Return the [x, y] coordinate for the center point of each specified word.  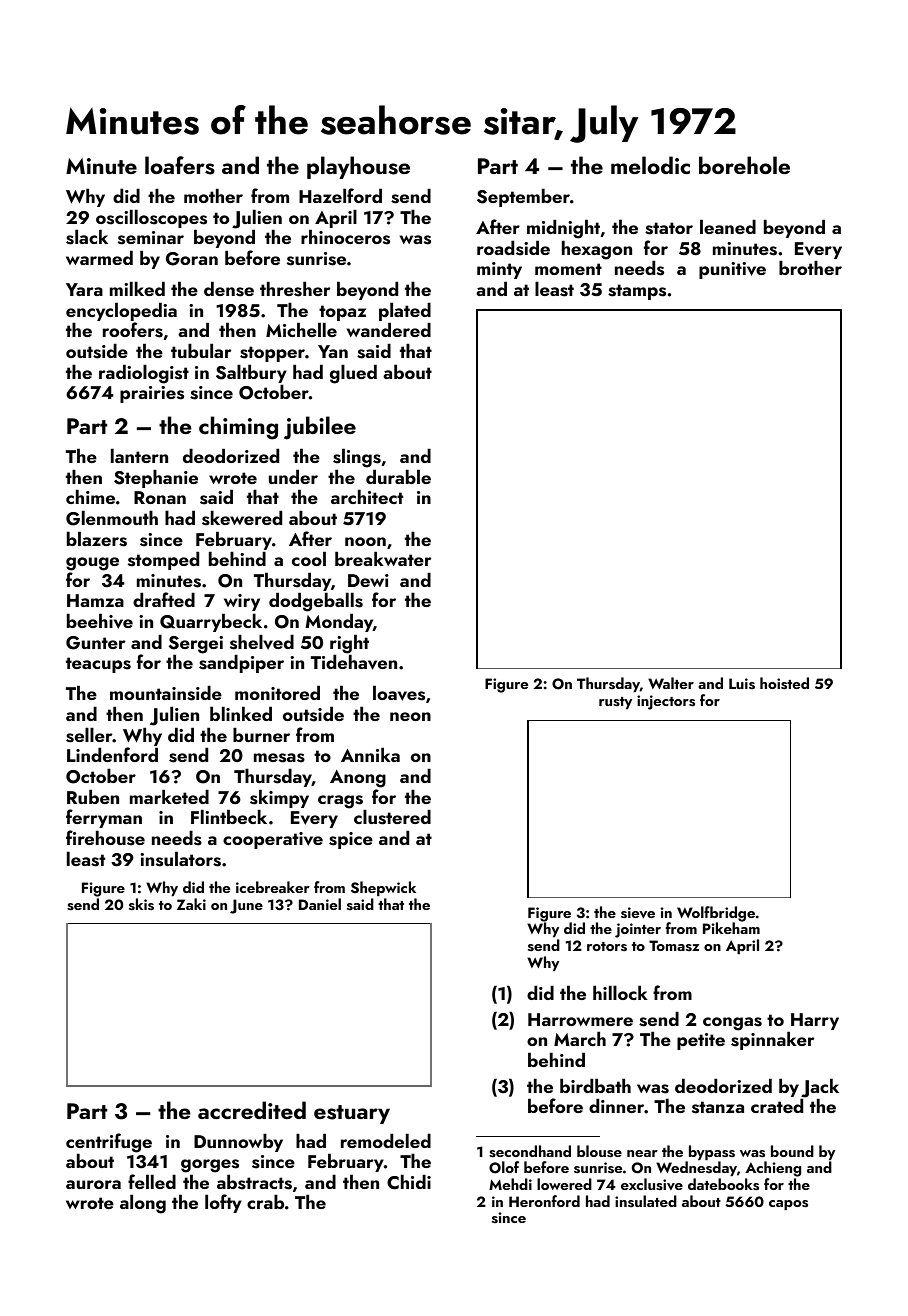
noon [365, 541]
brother [810, 267]
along [143, 1204]
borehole [744, 165]
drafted [164, 599]
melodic [650, 165]
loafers [180, 165]
